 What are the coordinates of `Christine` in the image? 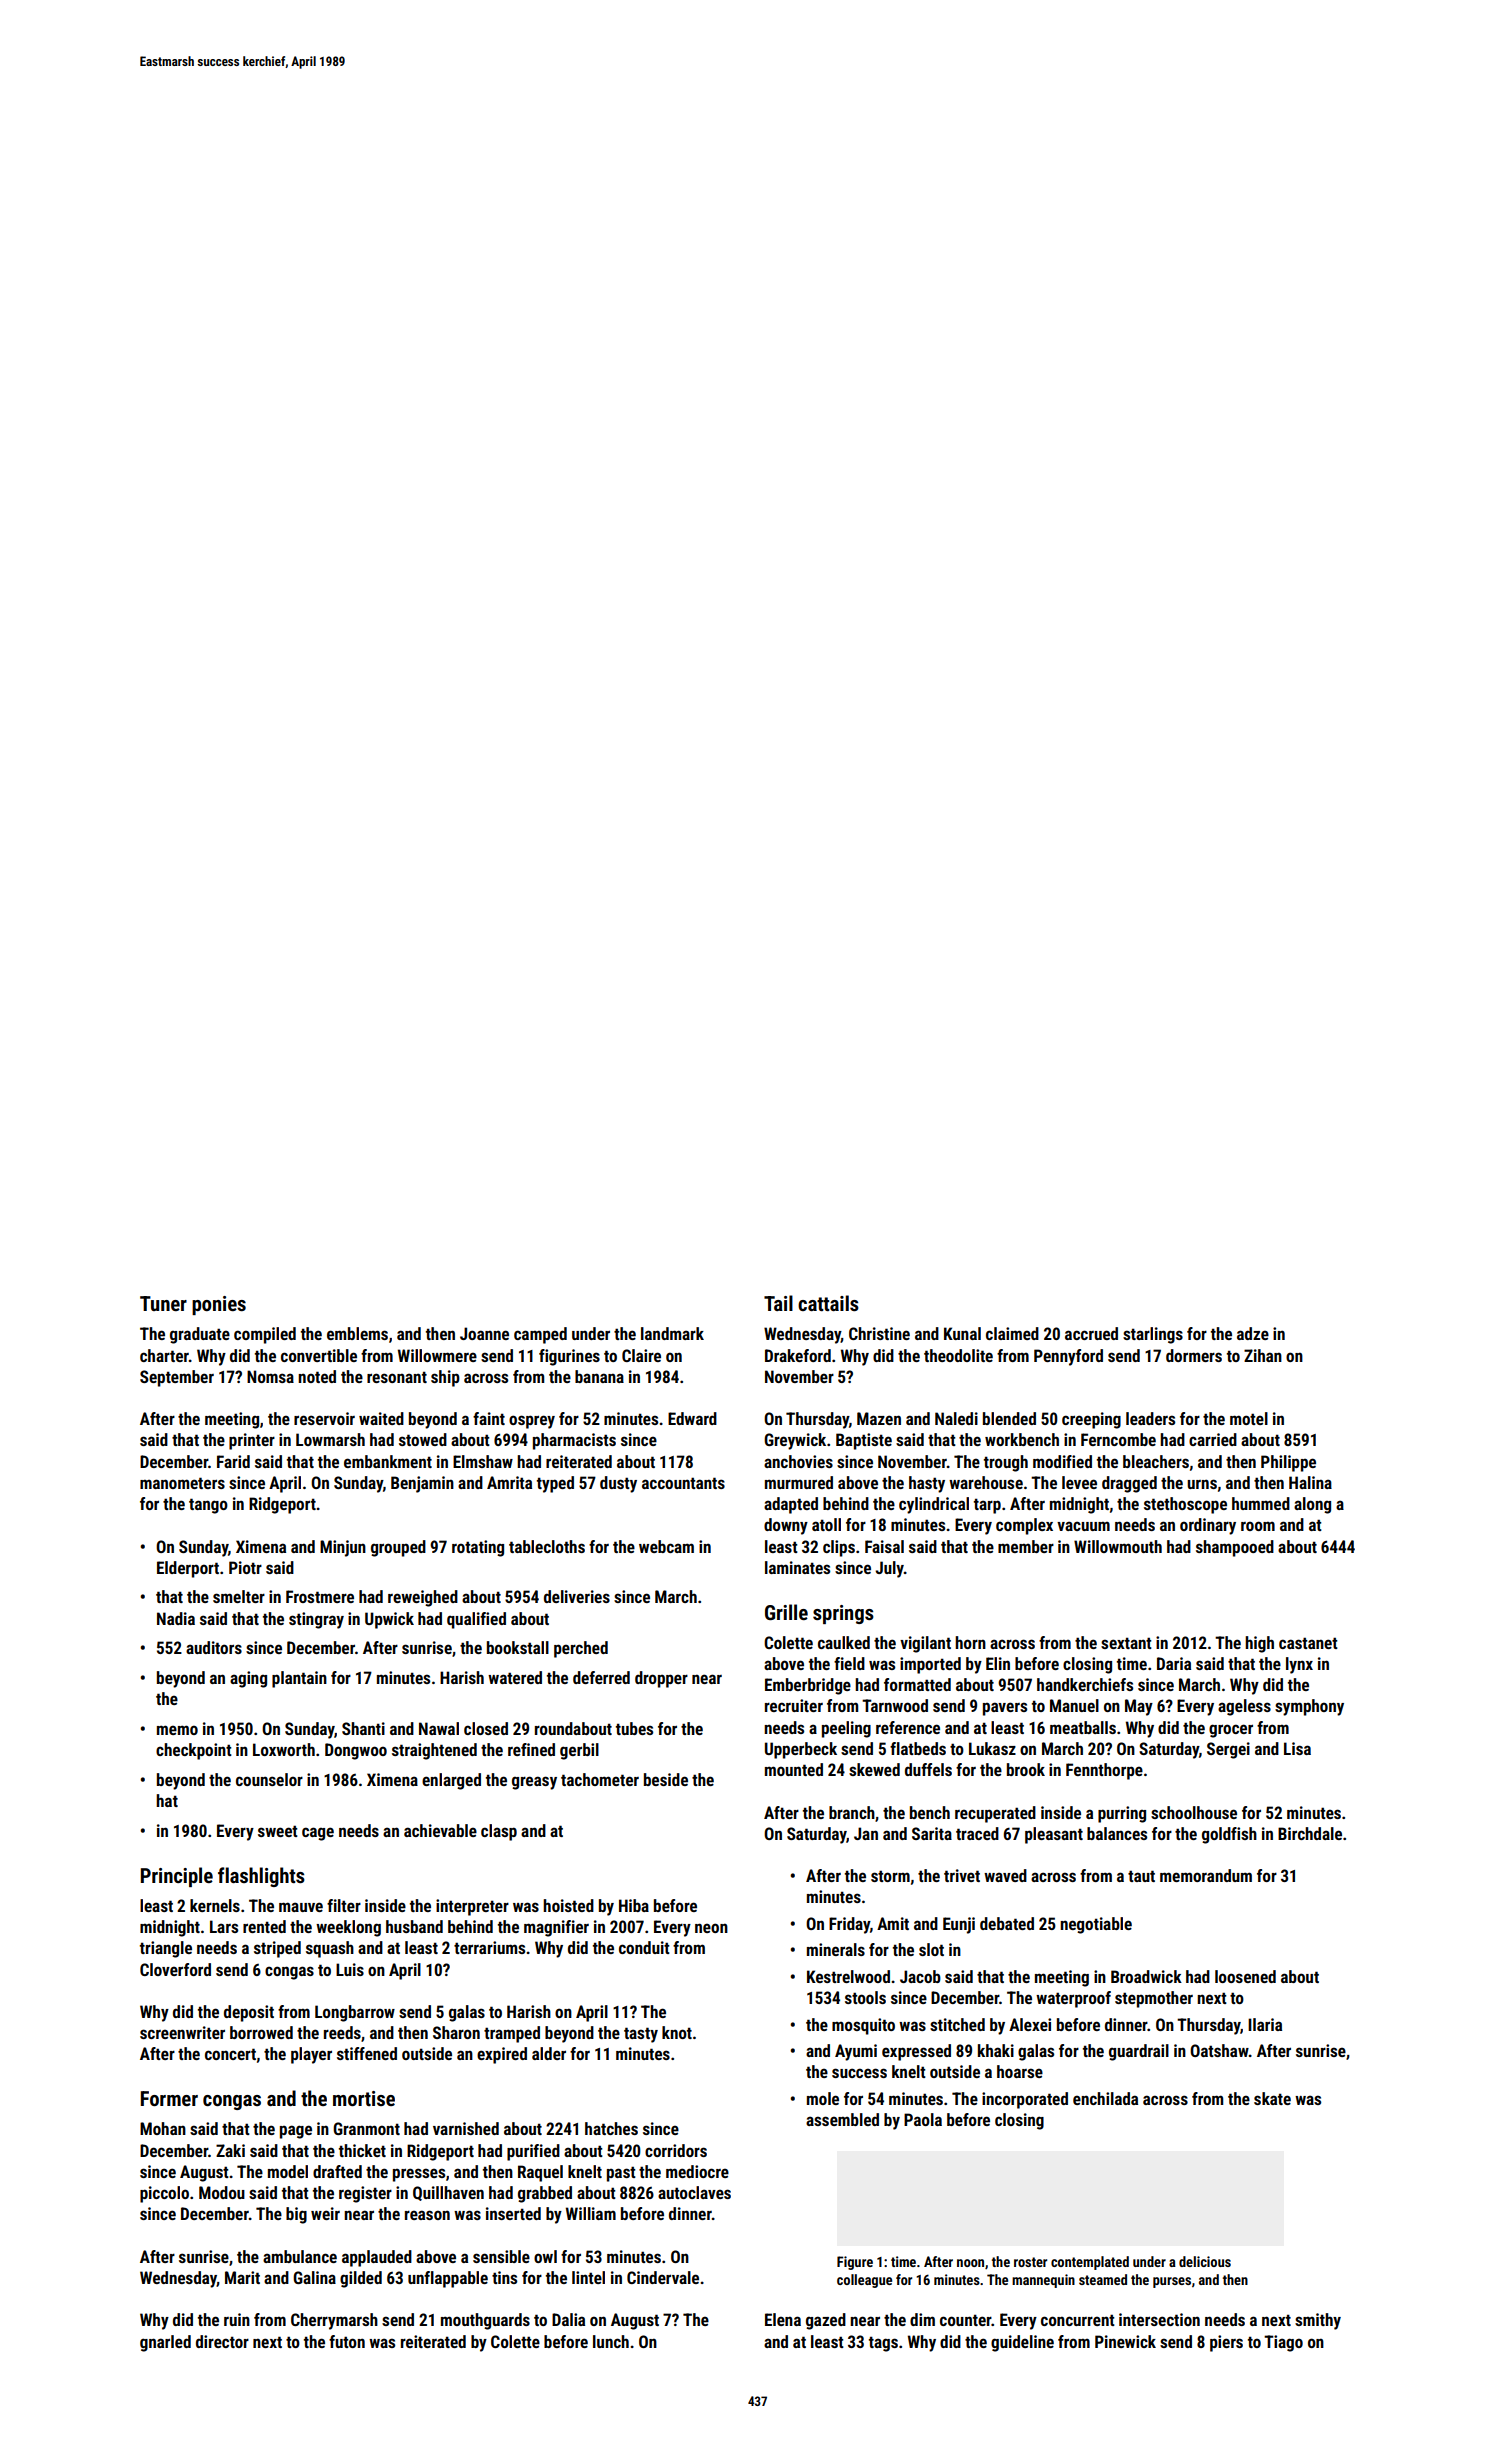 It's located at (879, 1333).
